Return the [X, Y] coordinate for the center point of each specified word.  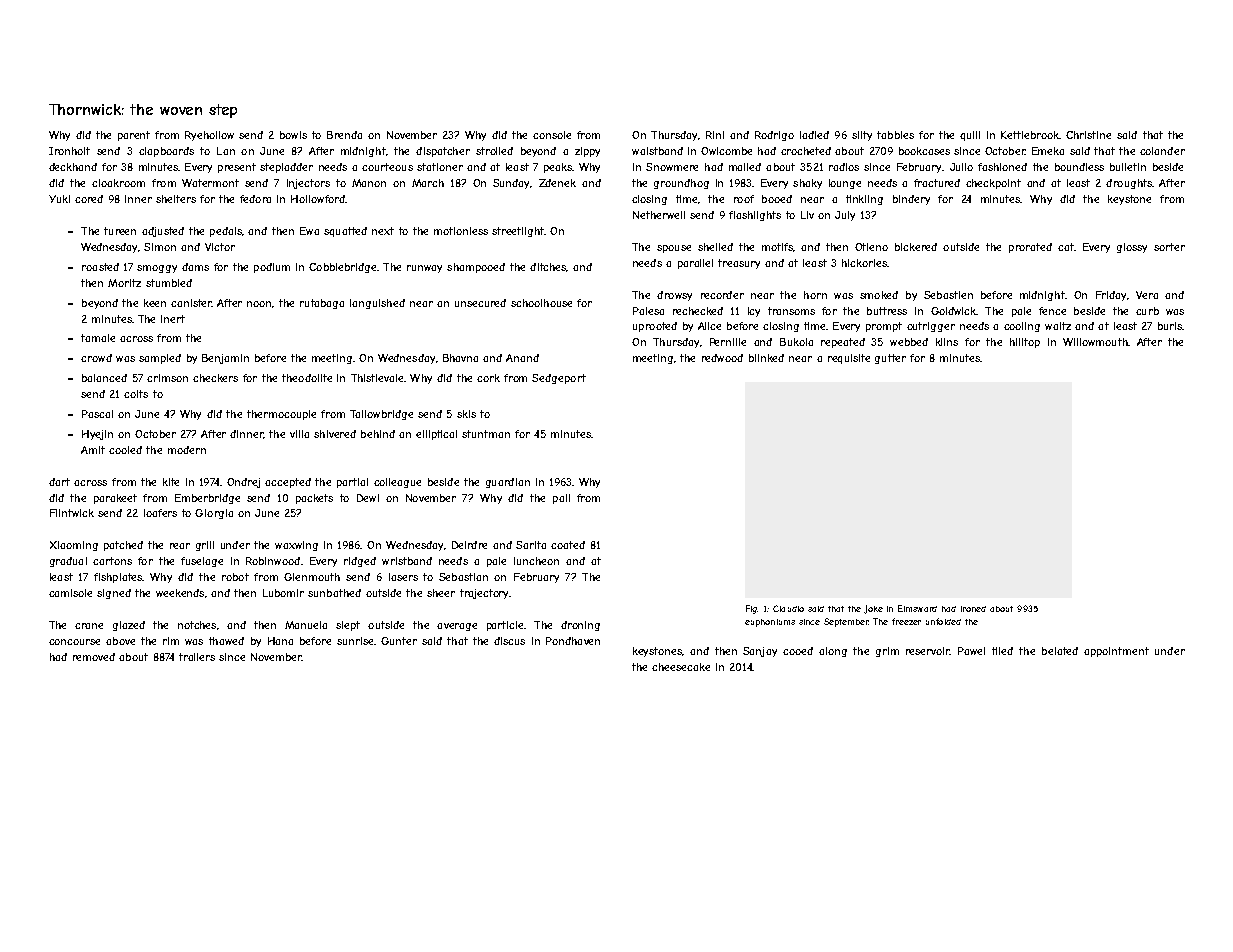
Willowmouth [1095, 342]
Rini [715, 135]
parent [134, 136]
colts [136, 394]
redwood [722, 358]
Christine [1088, 135]
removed [94, 657]
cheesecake [681, 667]
